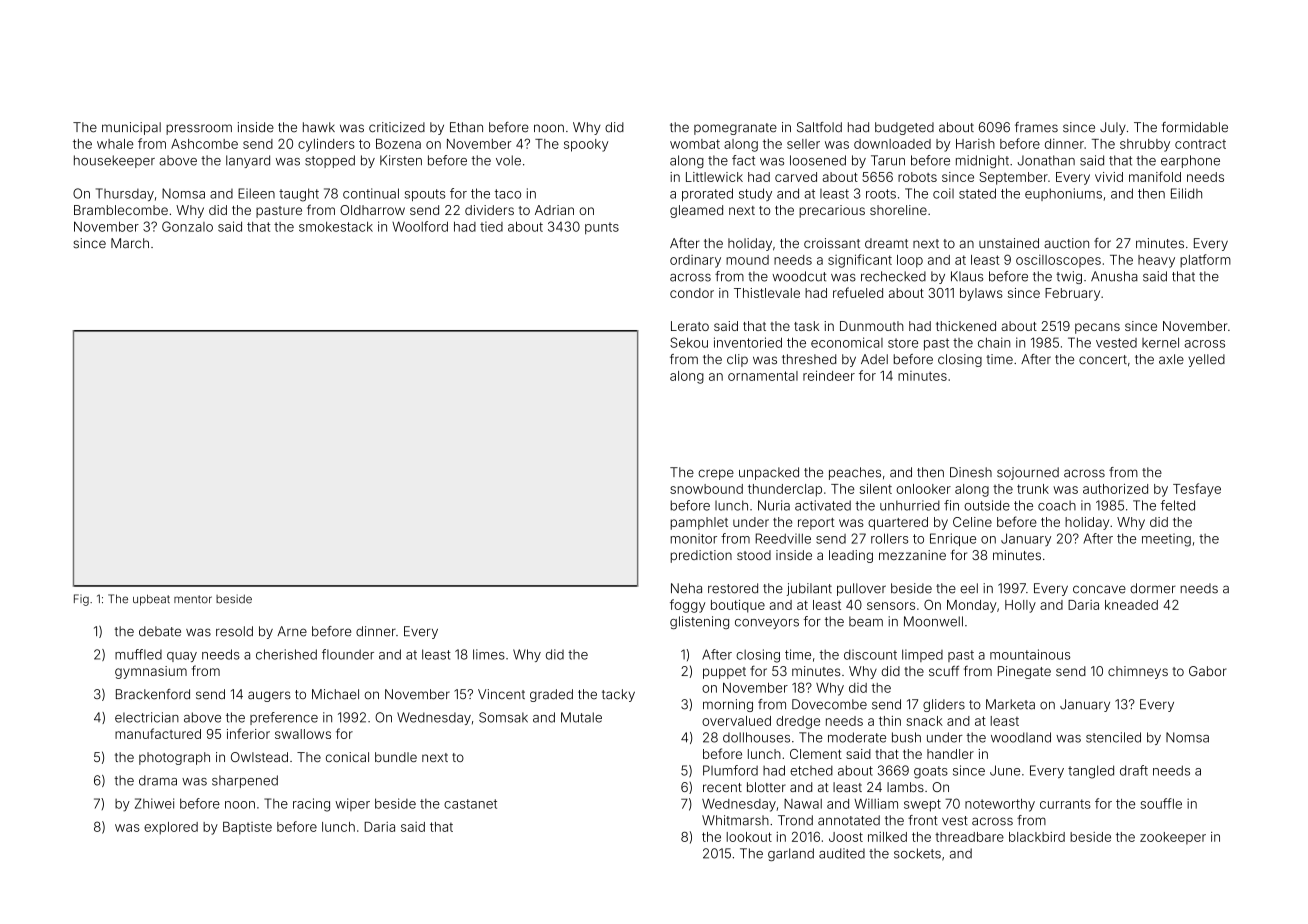 The width and height of the screenshot is (1308, 924). Describe the element at coordinates (247, 828) in the screenshot. I see `Baptiste` at that location.
